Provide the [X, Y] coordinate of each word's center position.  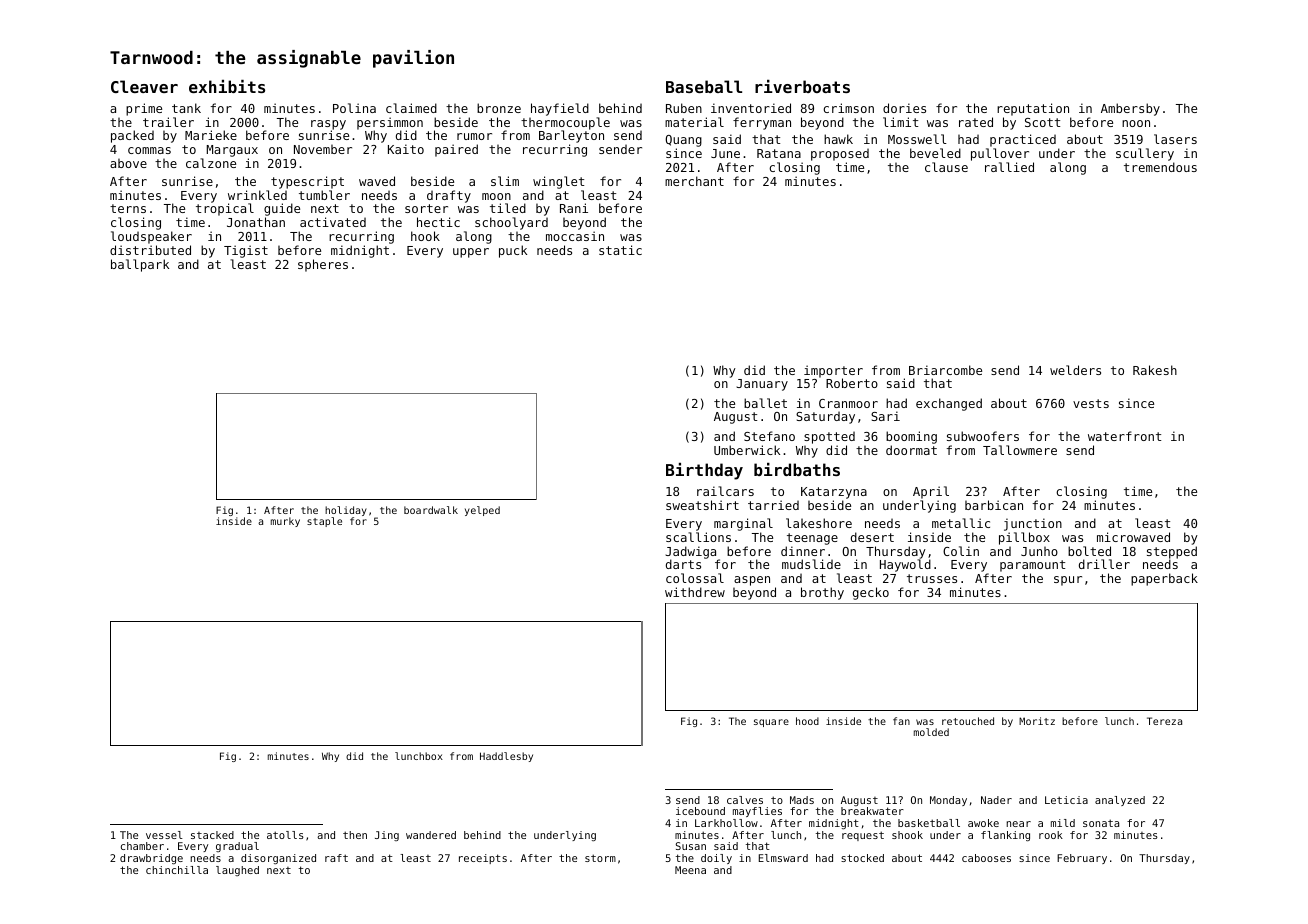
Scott [1042, 122]
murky [285, 522]
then [355, 835]
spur [1068, 581]
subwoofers [983, 436]
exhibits [227, 86]
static [620, 250]
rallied [1009, 167]
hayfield [560, 109]
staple [324, 522]
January [762, 385]
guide [282, 209]
